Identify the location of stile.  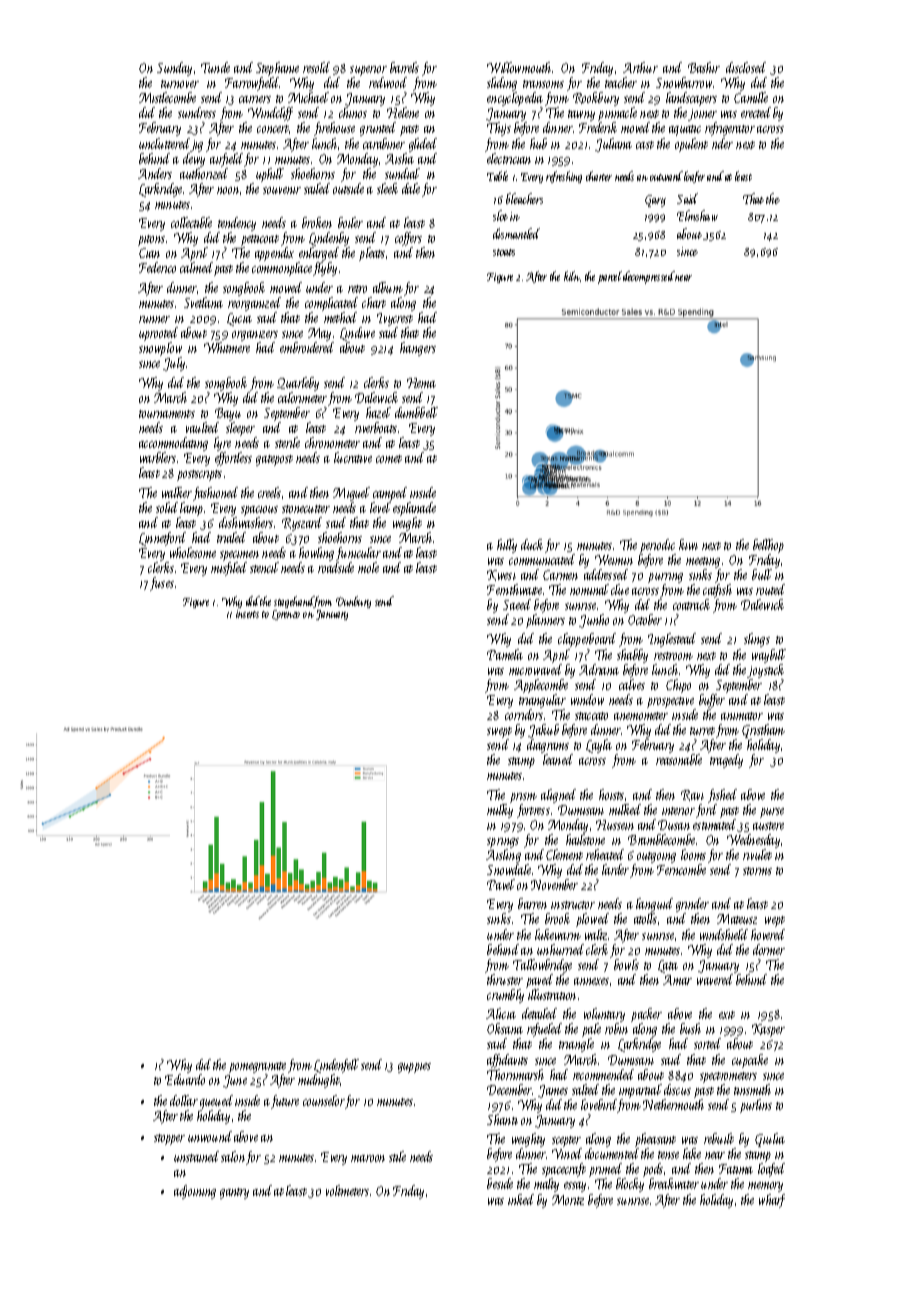
(397, 1156).
